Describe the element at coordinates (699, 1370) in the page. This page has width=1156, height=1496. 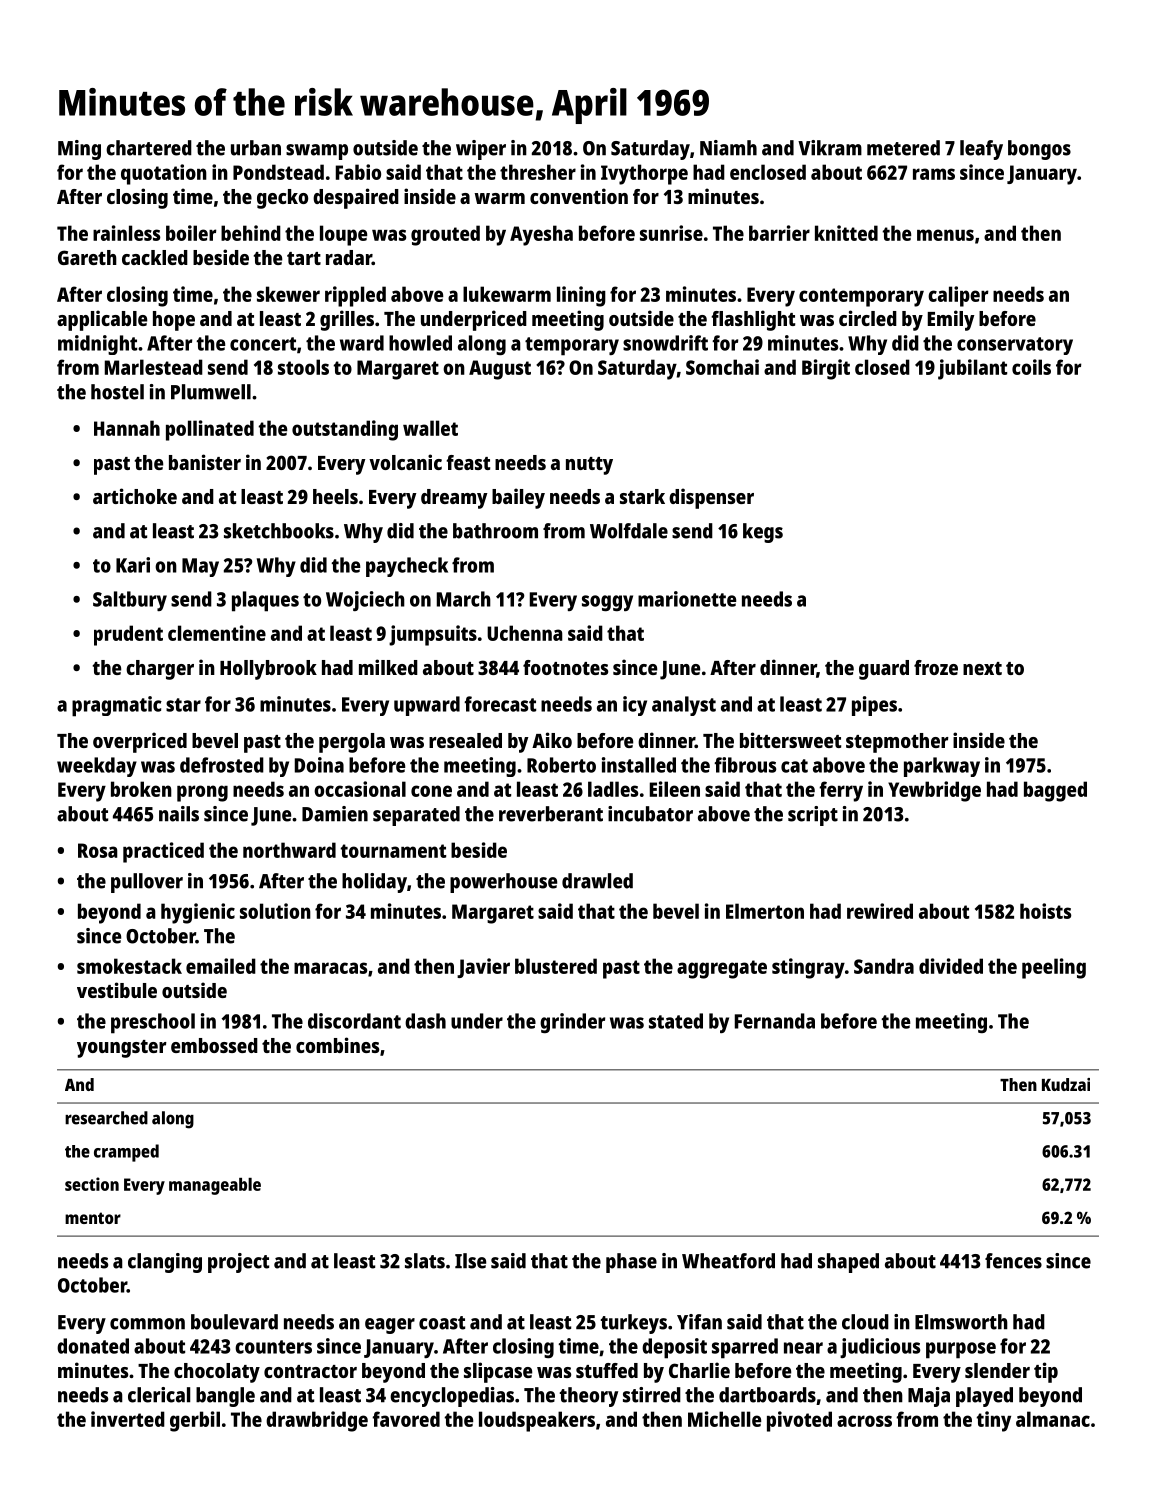
I see `Charlie` at that location.
